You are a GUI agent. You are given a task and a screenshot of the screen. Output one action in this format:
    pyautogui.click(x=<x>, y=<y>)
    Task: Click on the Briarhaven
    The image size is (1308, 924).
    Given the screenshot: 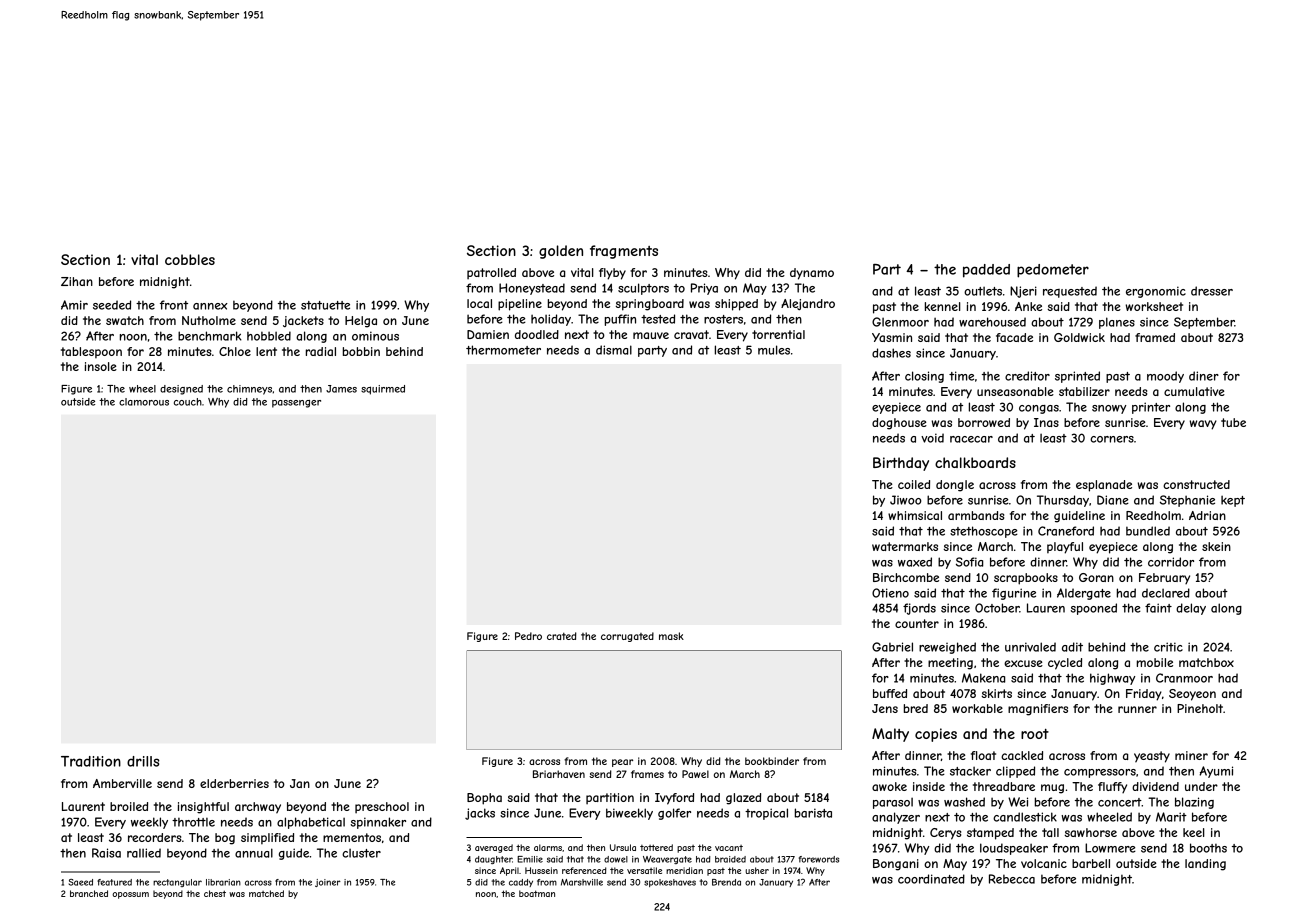 What is the action you would take?
    pyautogui.click(x=559, y=774)
